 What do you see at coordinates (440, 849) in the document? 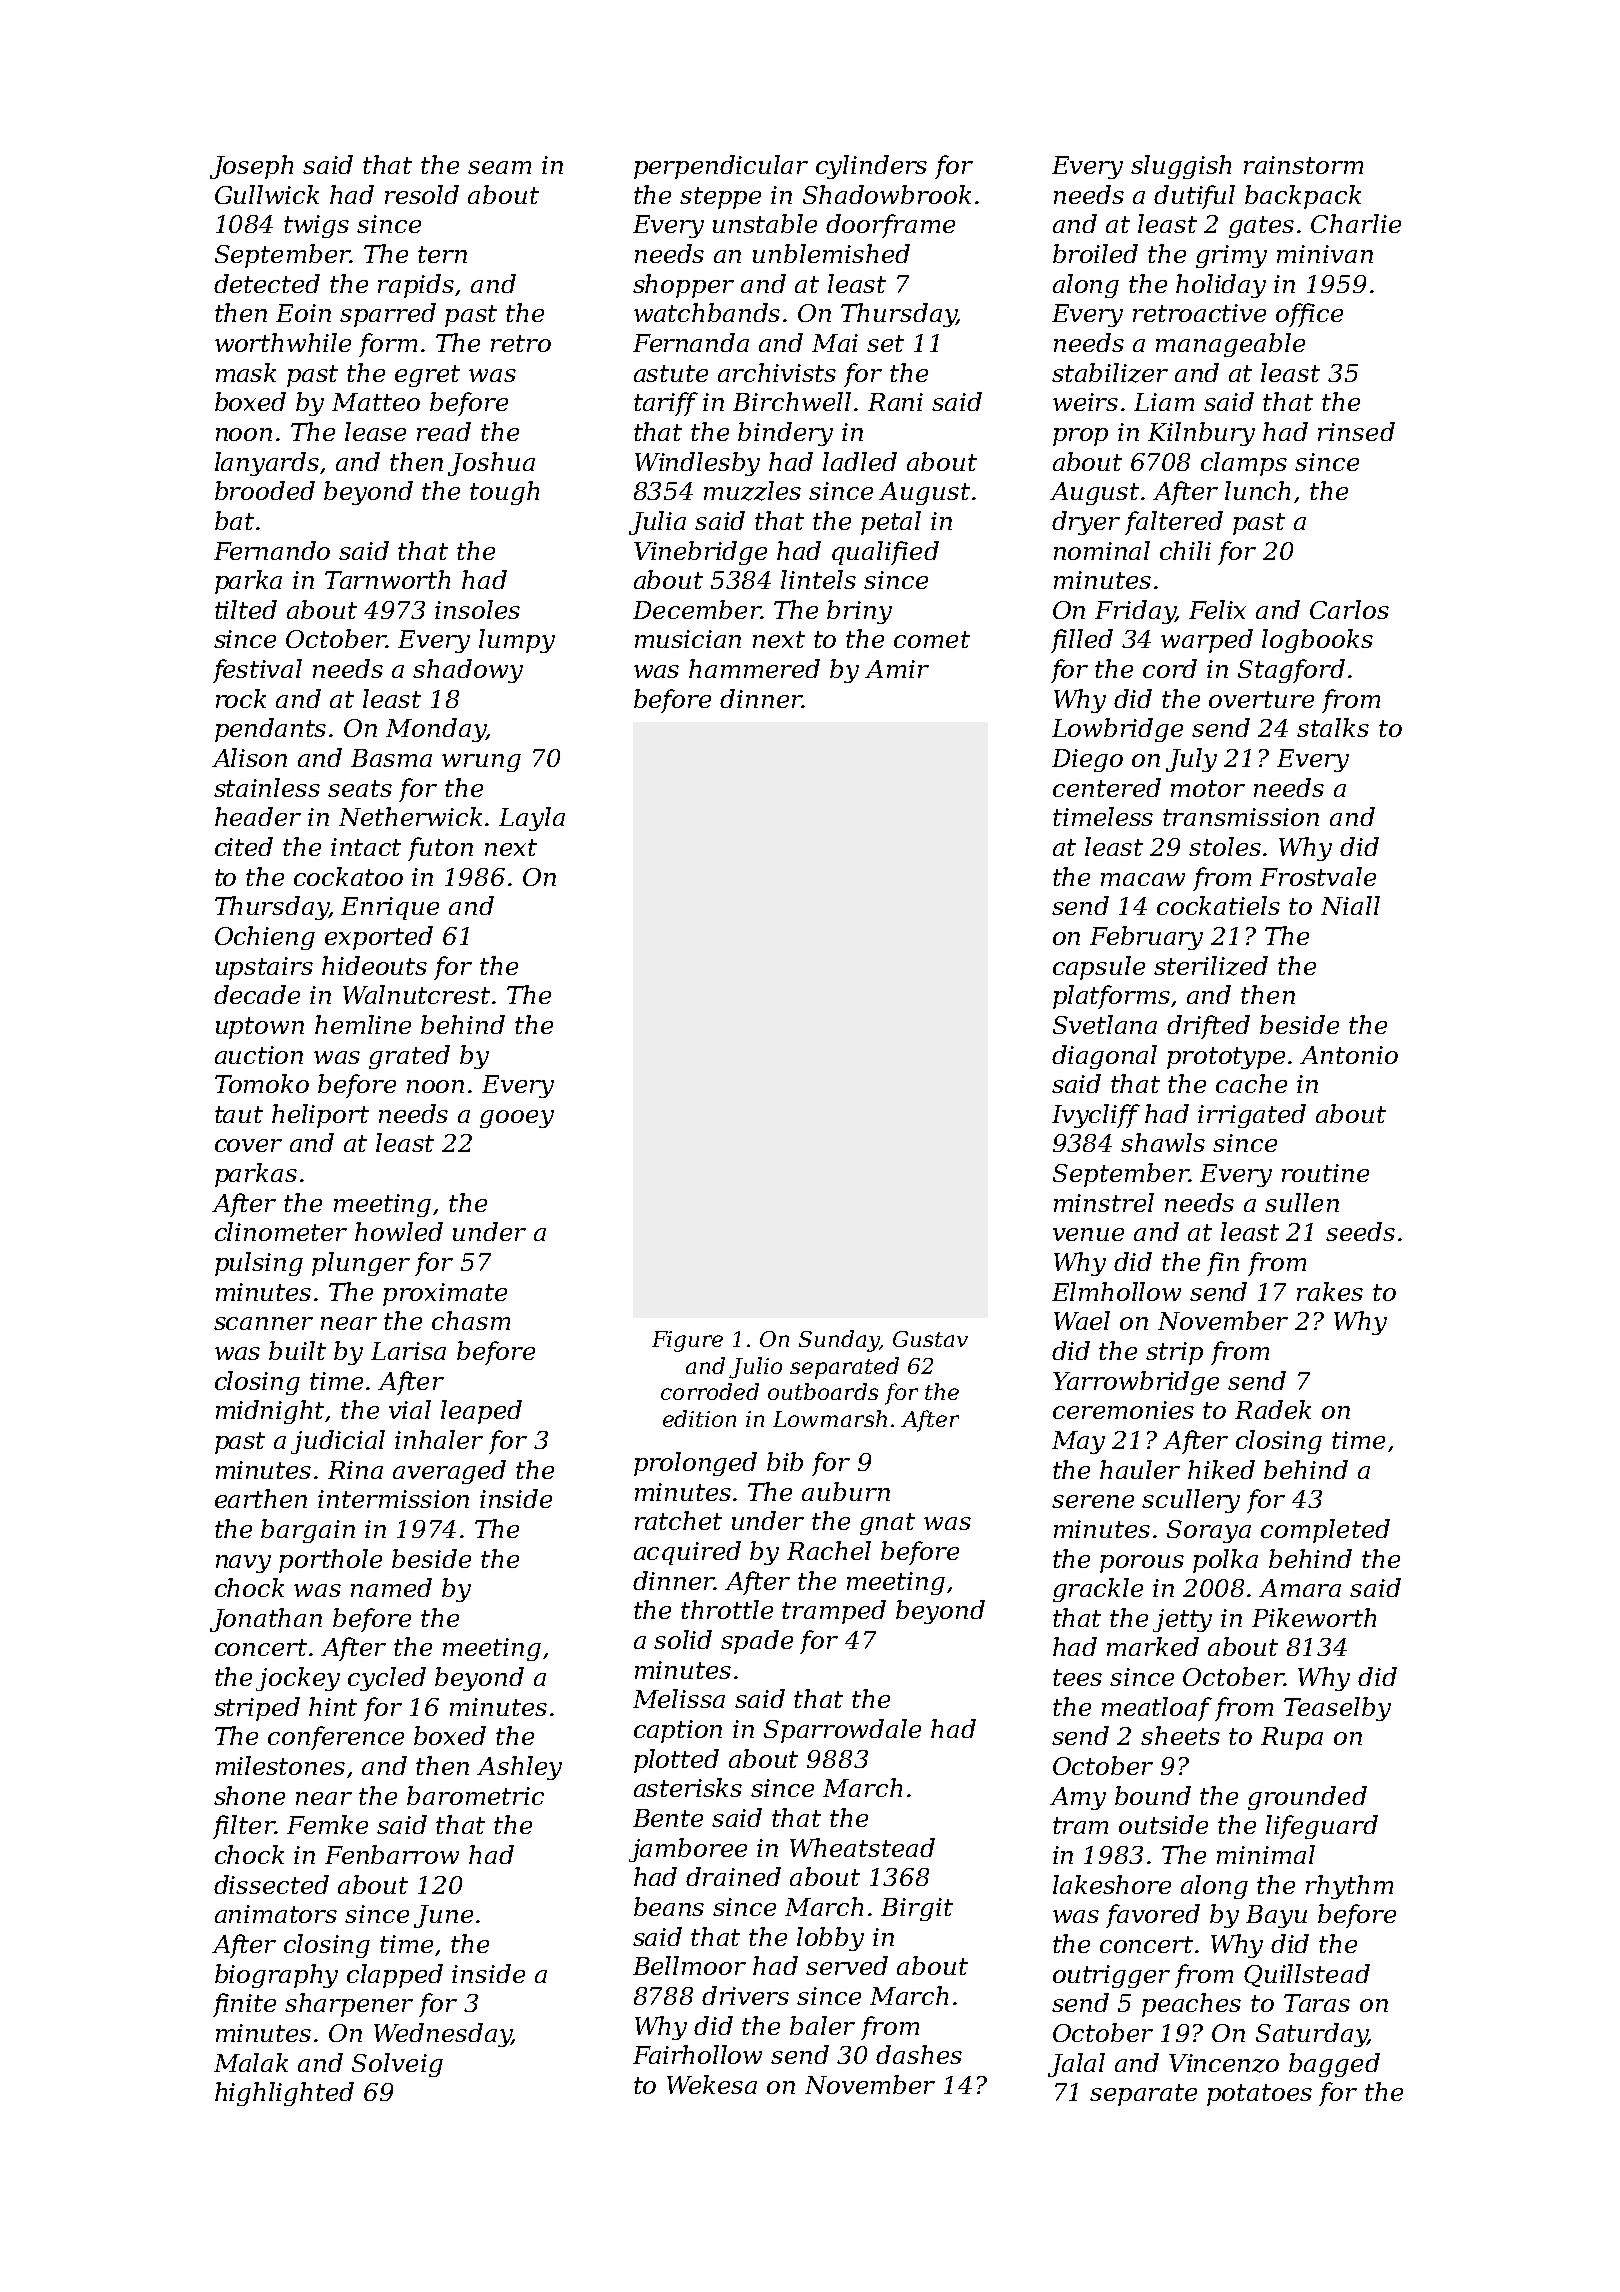
I see `futon` at bounding box center [440, 849].
